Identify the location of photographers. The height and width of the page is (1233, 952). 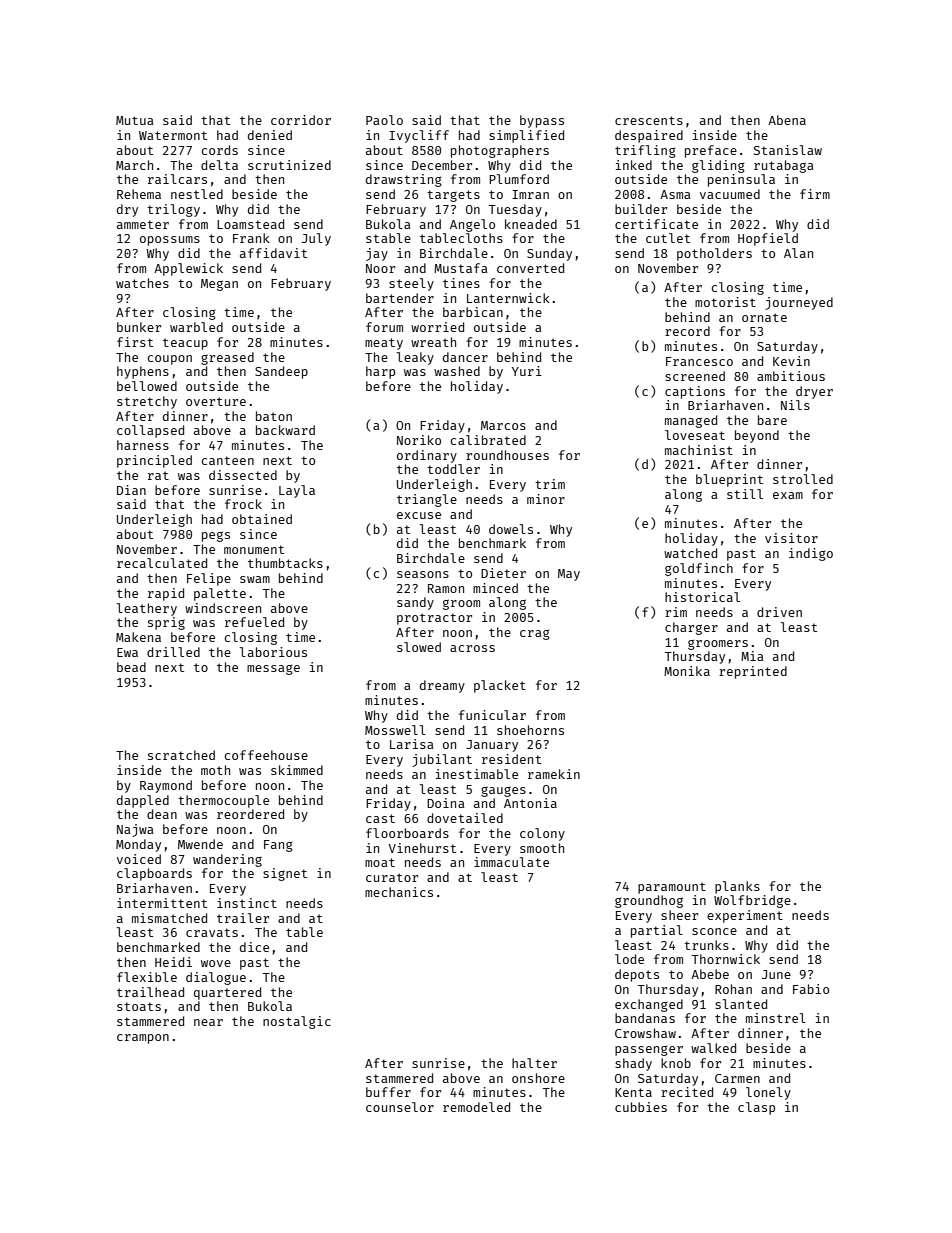
(500, 151).
